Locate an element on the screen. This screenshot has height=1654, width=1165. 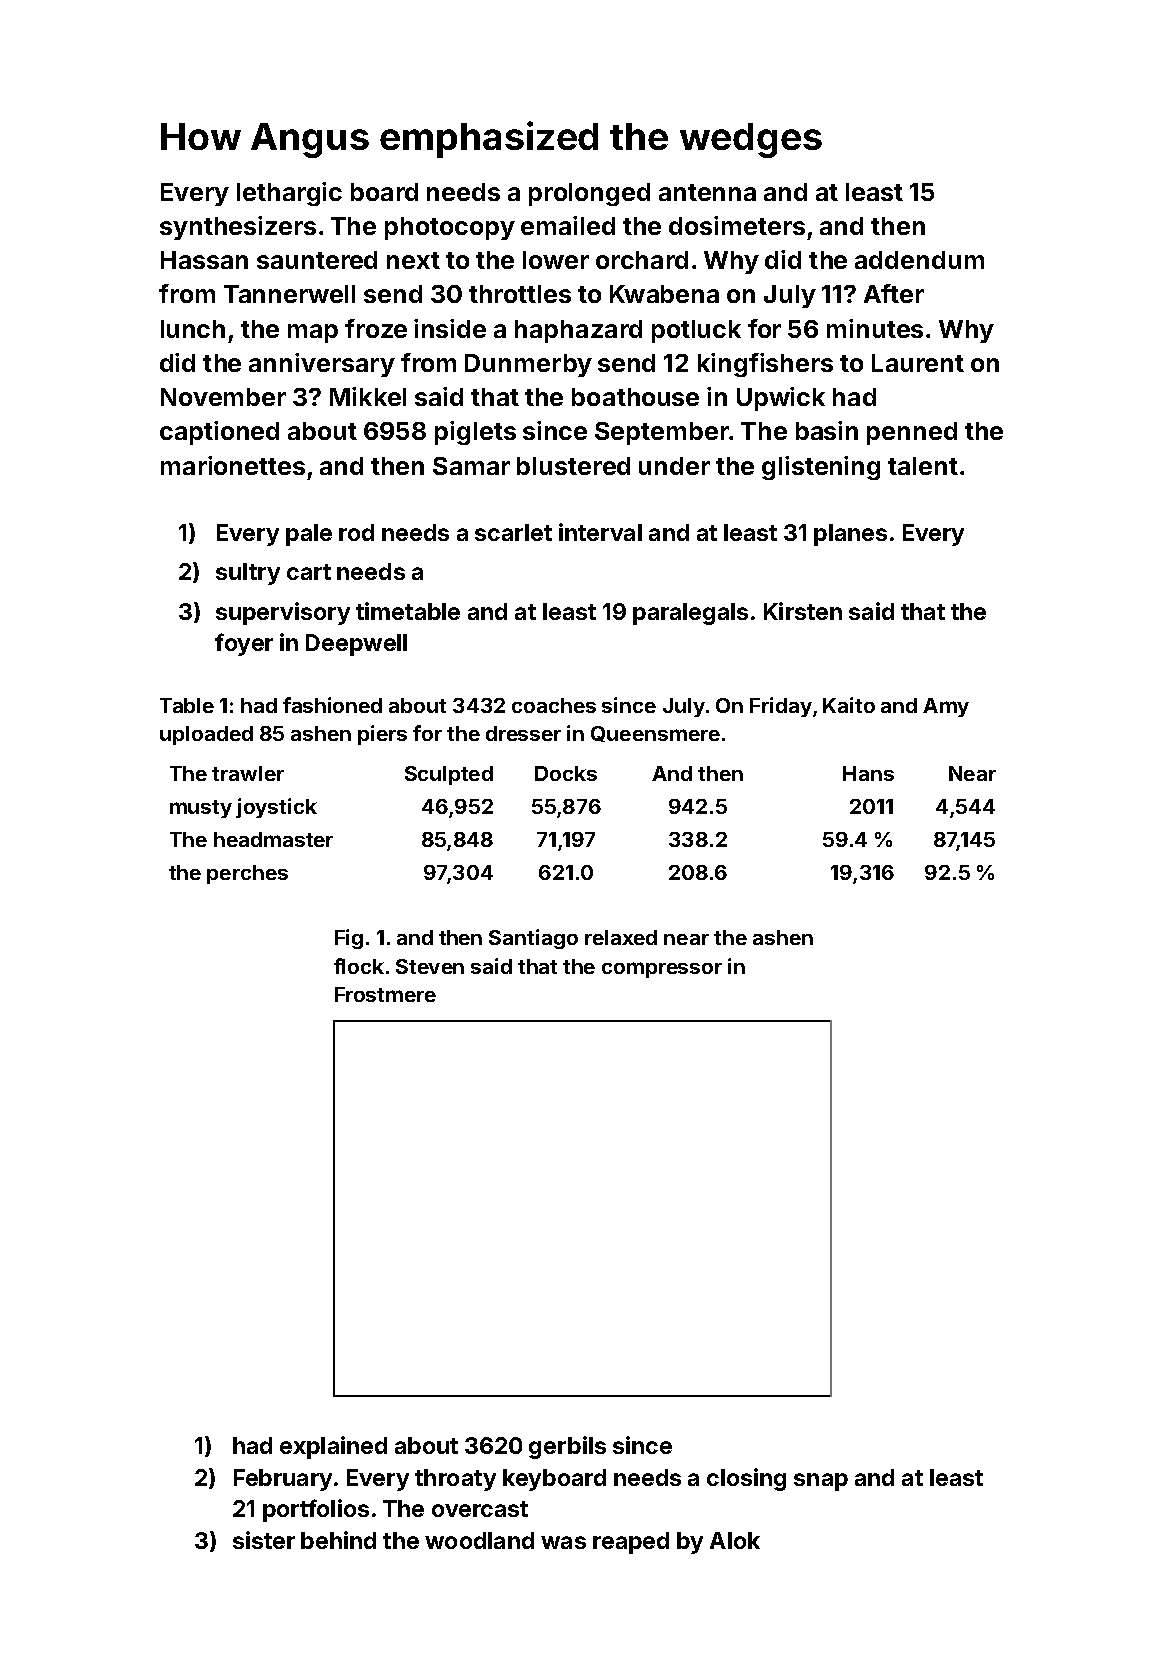
photocopy is located at coordinates (450, 228).
